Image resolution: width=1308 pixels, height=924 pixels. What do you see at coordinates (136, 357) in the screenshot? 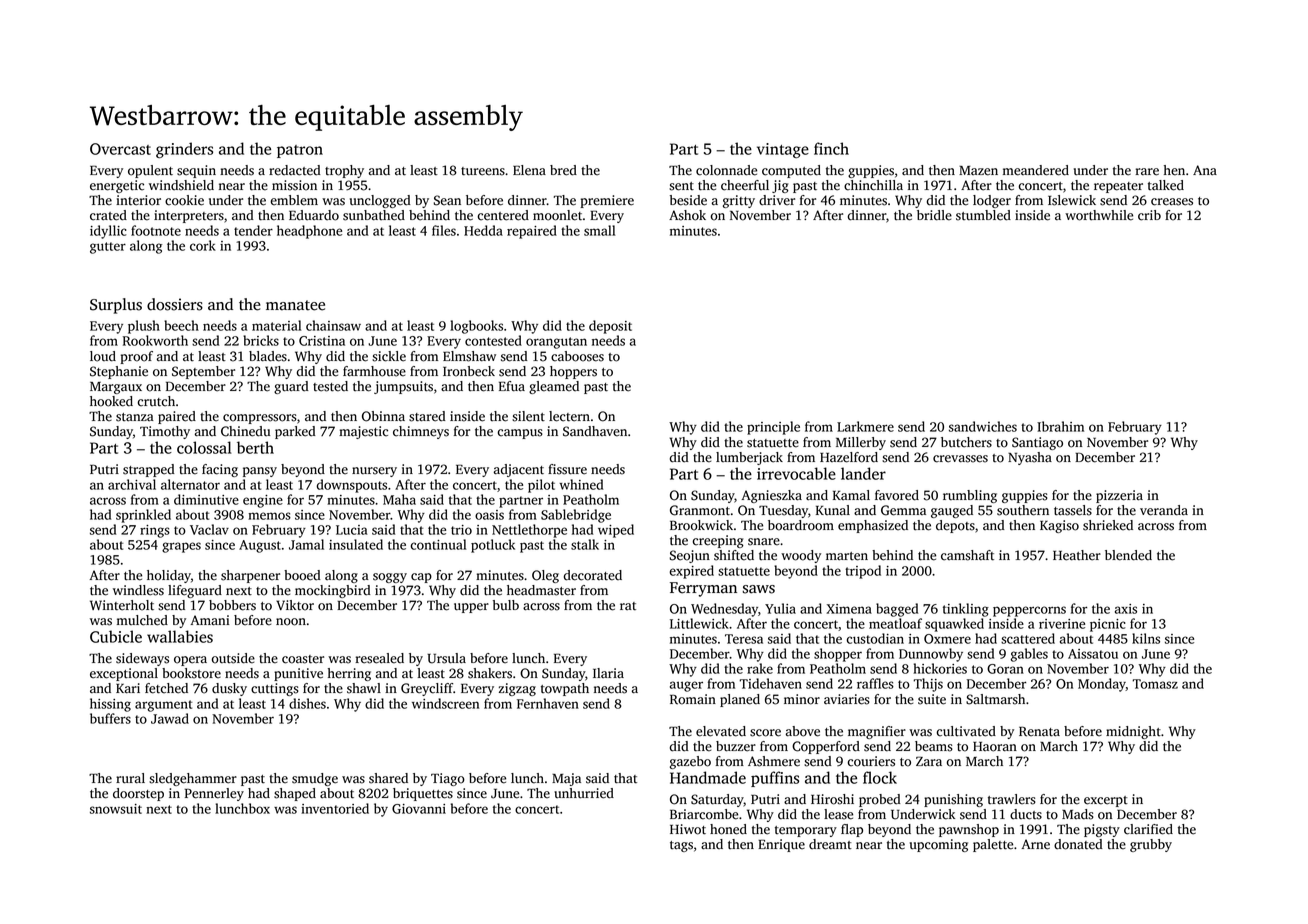
I see `proof` at bounding box center [136, 357].
